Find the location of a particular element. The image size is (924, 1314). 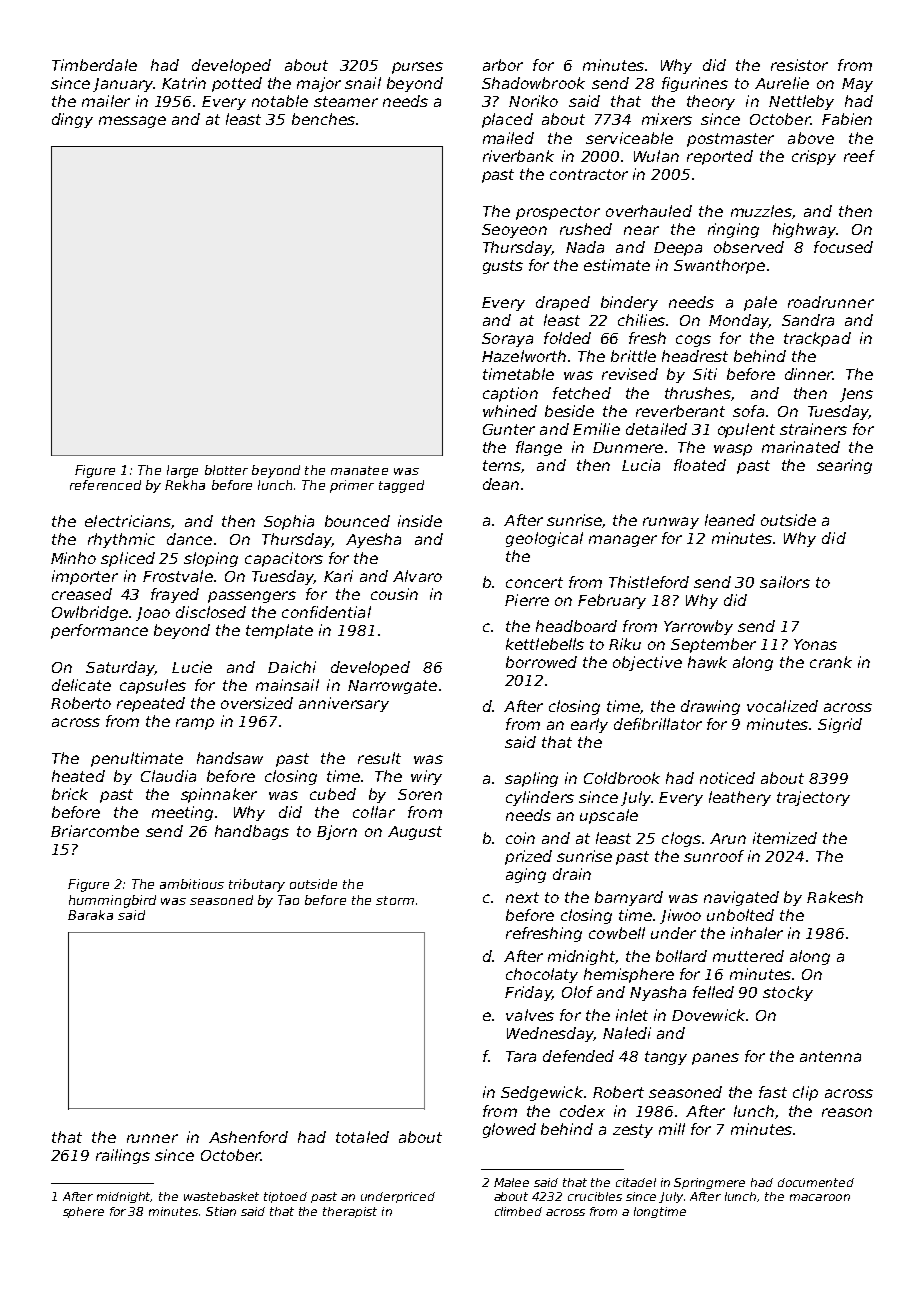

railings is located at coordinates (123, 1156).
